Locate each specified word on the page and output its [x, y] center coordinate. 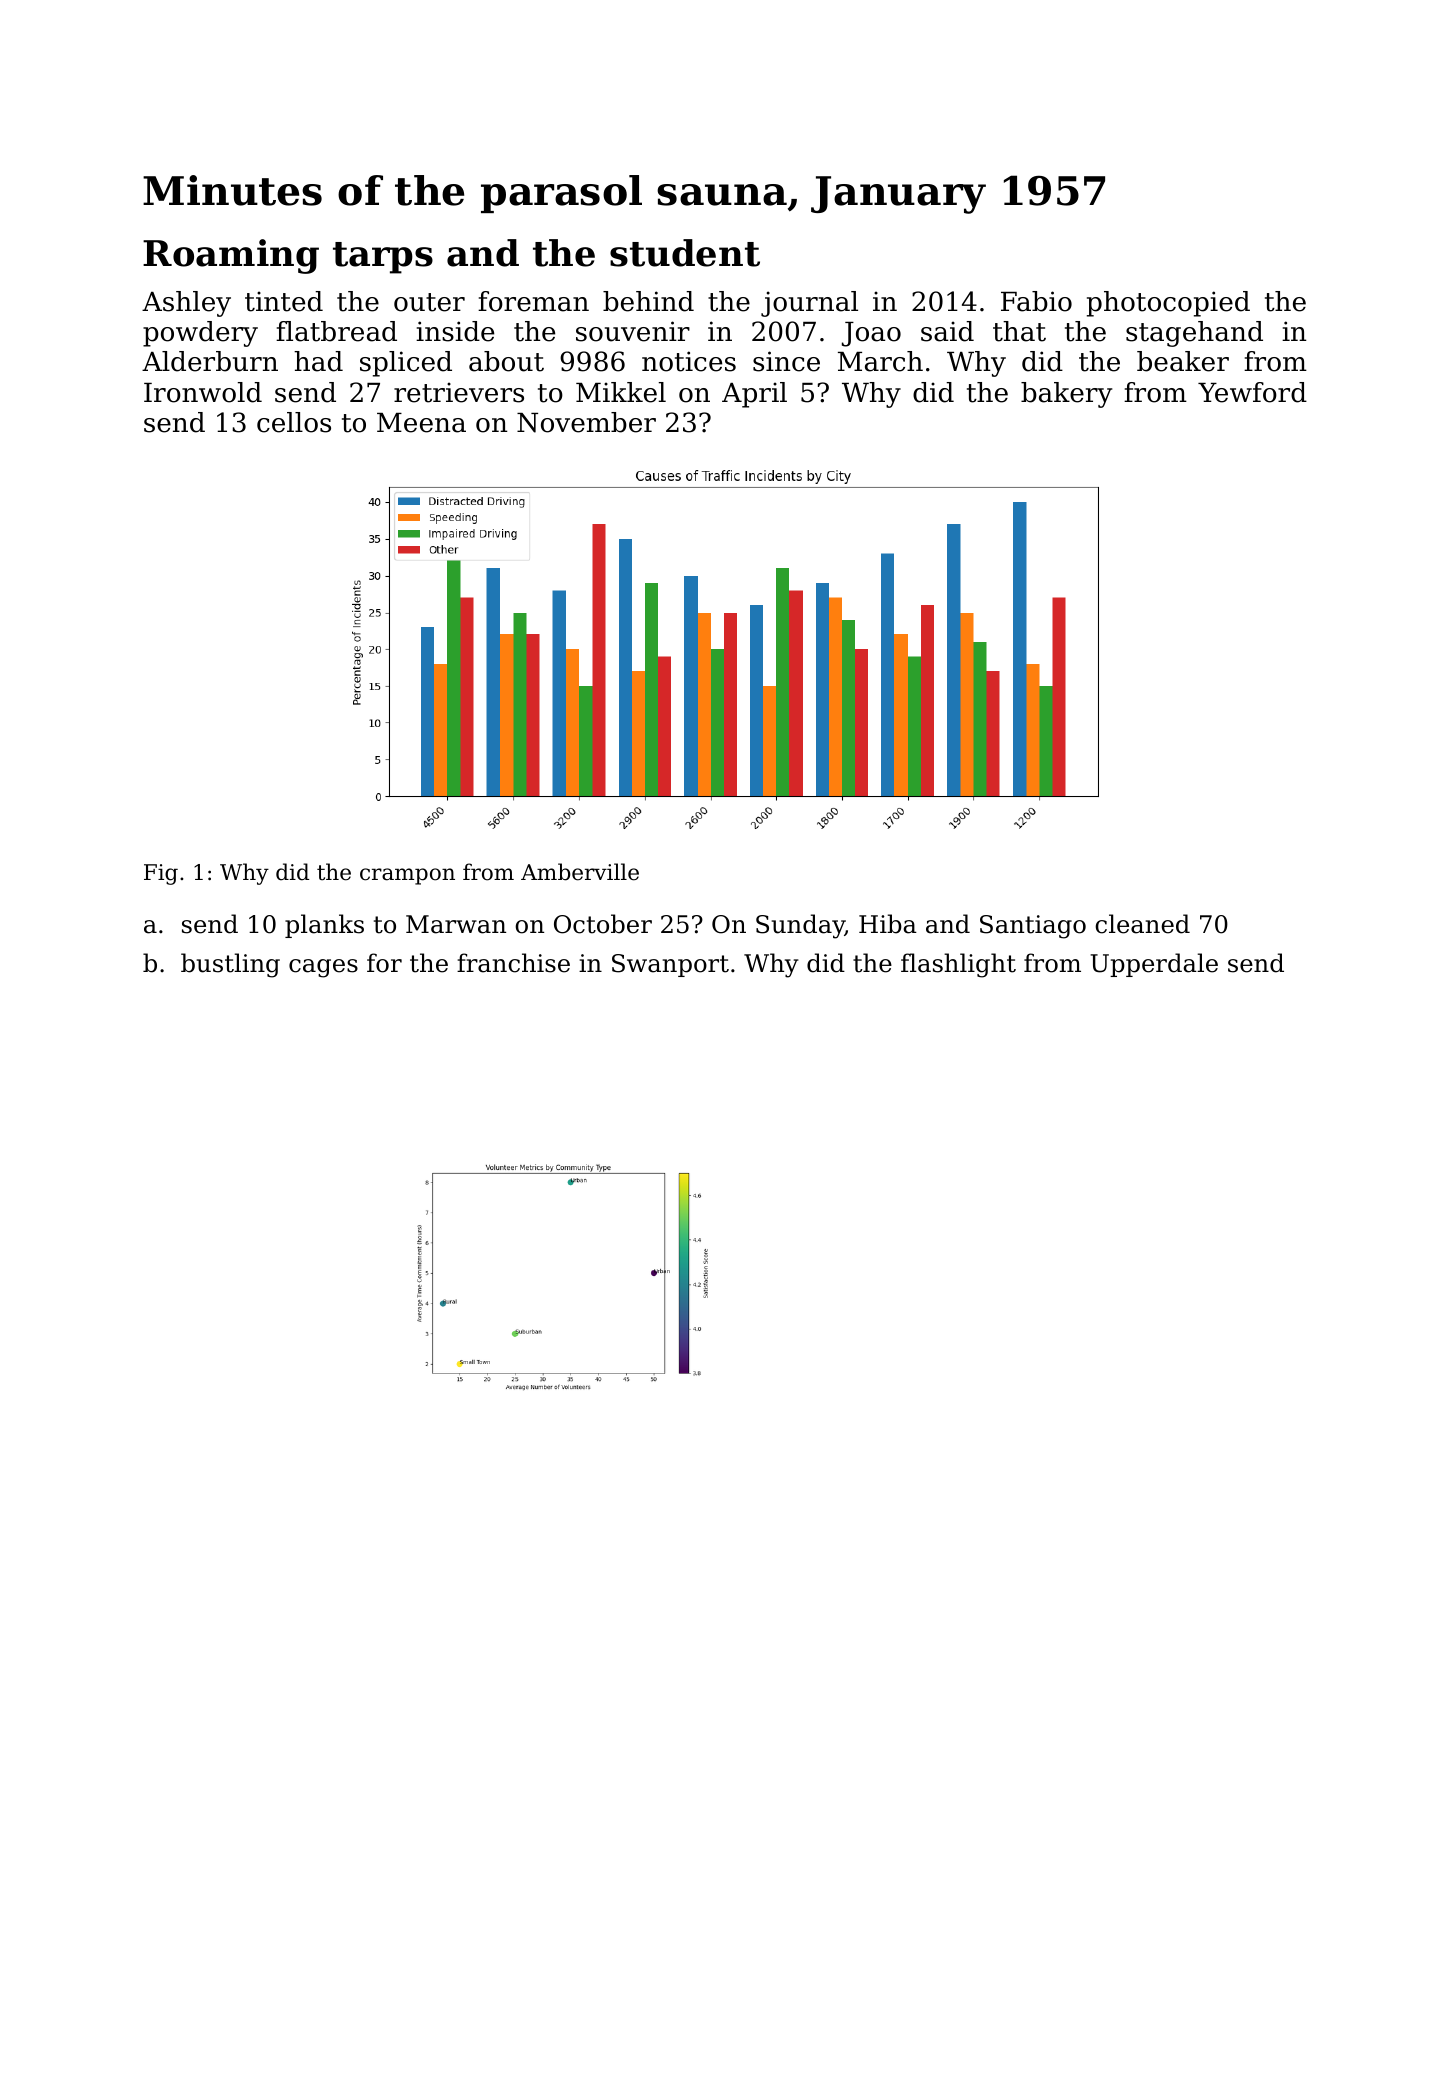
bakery [1066, 395]
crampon [407, 876]
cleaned [1142, 924]
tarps [383, 258]
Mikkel [621, 392]
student [685, 253]
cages [323, 968]
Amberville [580, 872]
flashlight [958, 965]
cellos [294, 422]
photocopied [1168, 304]
